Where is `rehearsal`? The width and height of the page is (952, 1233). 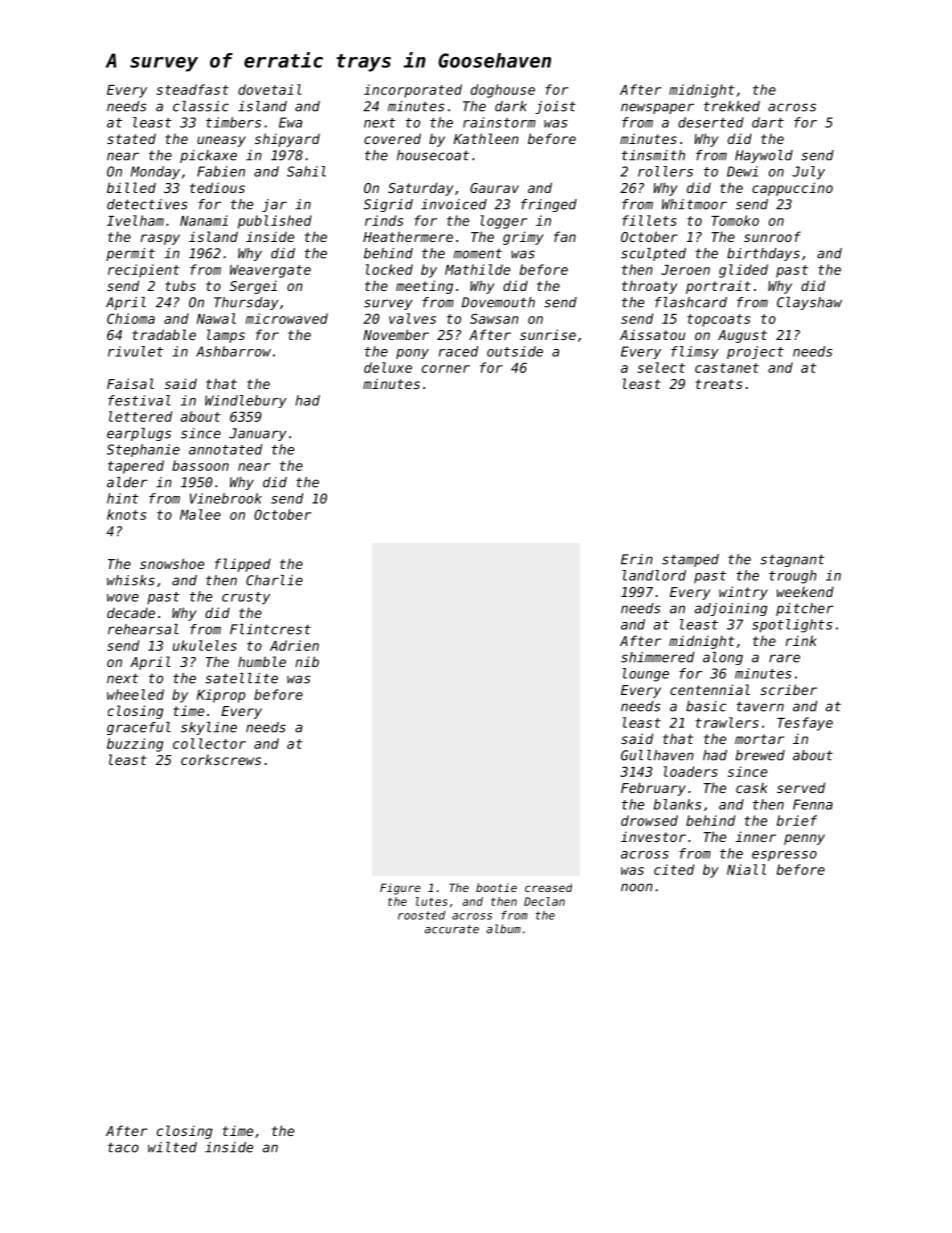 rehearsal is located at coordinates (143, 629).
